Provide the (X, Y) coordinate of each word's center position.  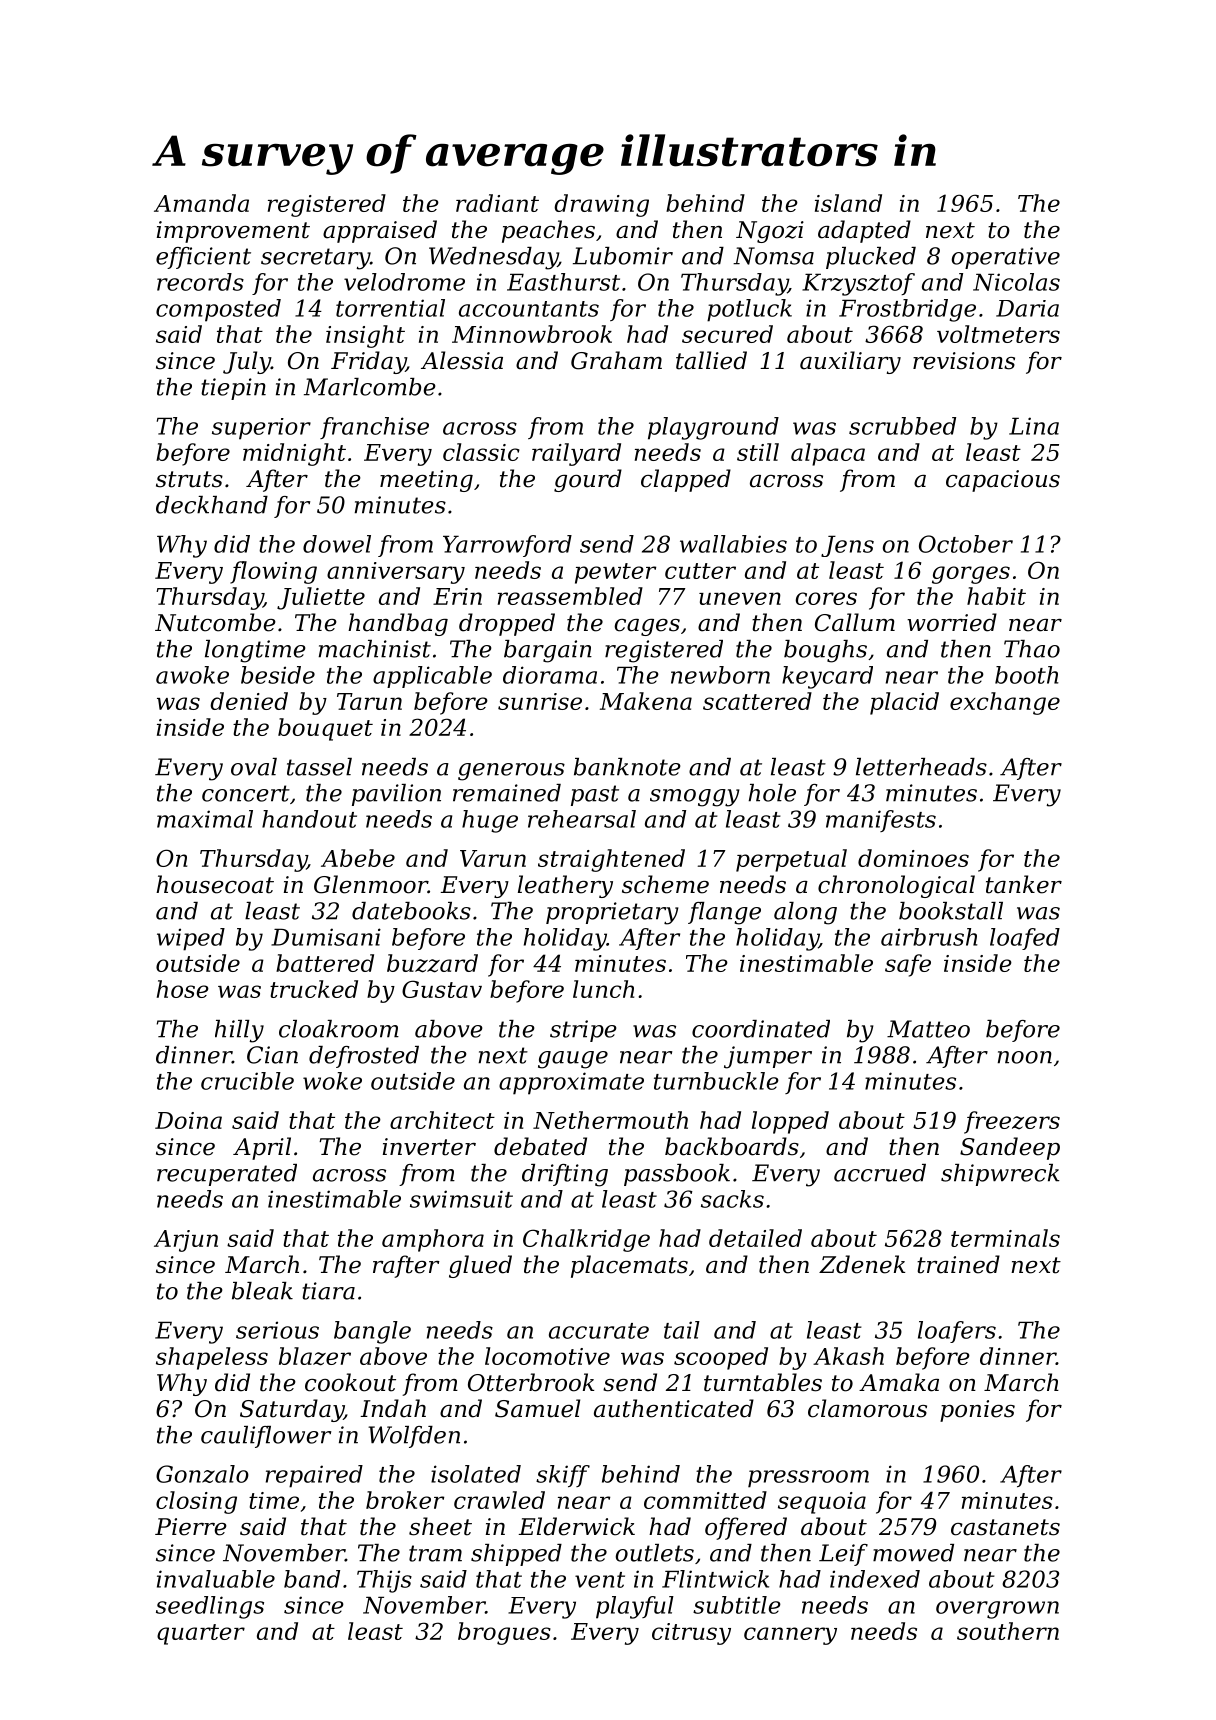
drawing (601, 205)
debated (540, 1146)
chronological (896, 886)
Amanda (201, 203)
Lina (1034, 426)
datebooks (411, 911)
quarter (201, 1634)
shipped (516, 1555)
